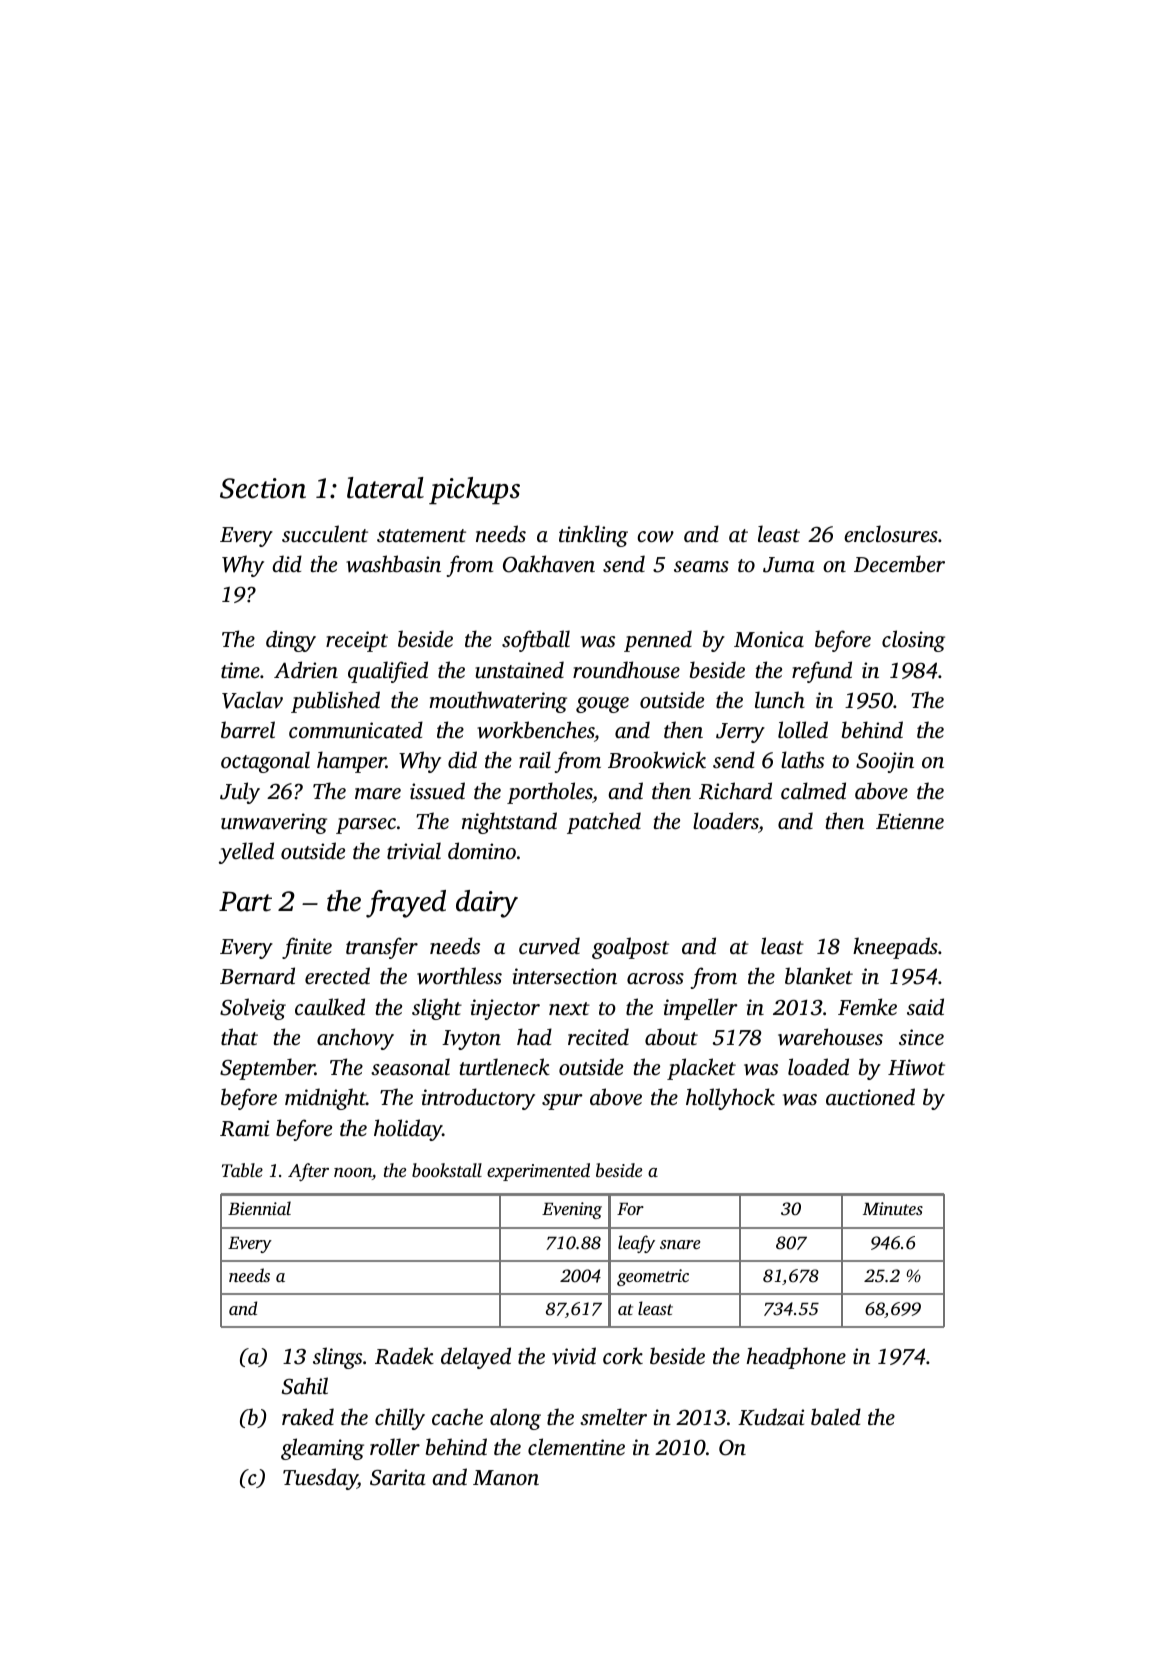  I want to click on clementine, so click(576, 1446).
